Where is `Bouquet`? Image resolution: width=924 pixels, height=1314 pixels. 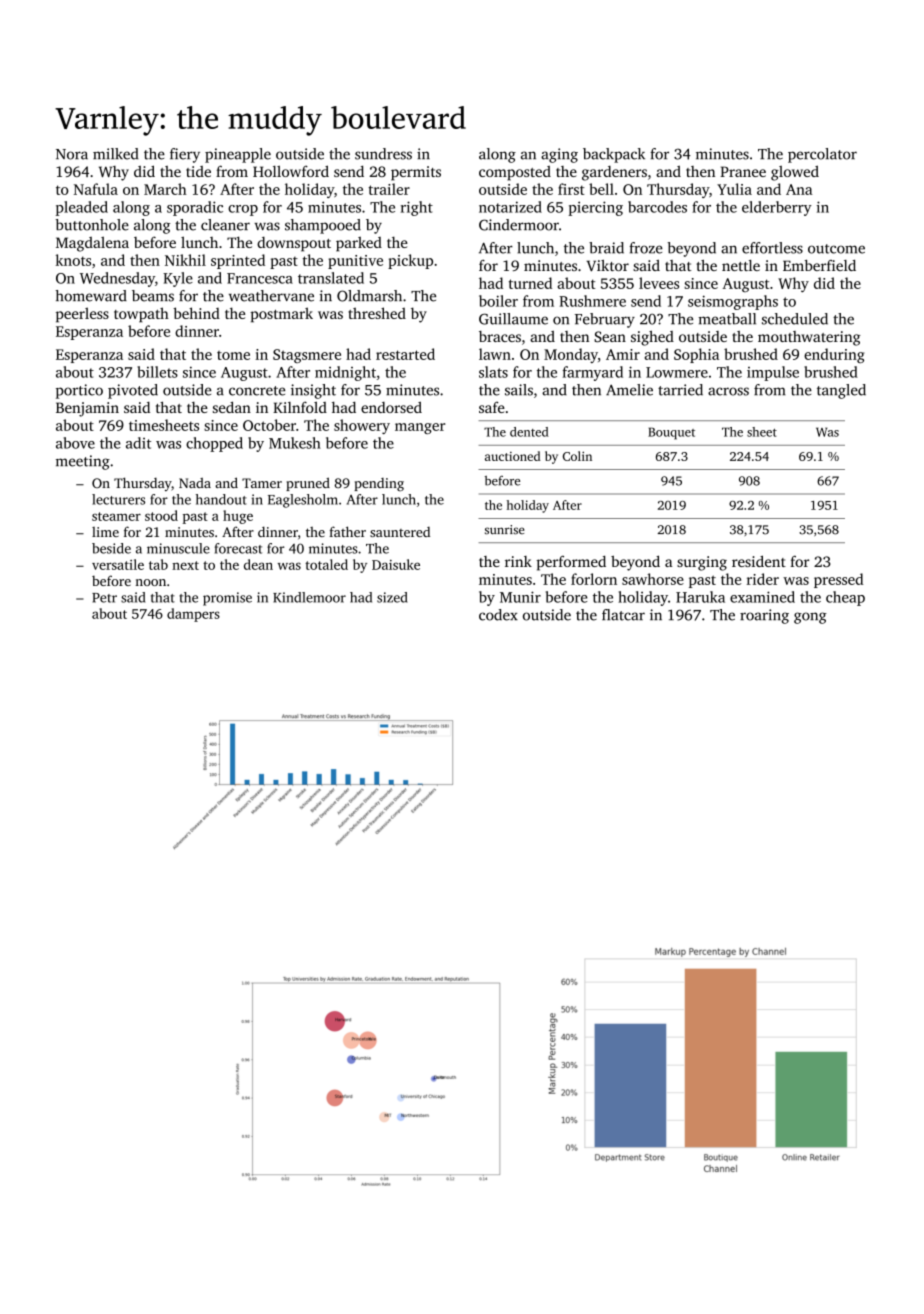 Bouquet is located at coordinates (671, 433).
